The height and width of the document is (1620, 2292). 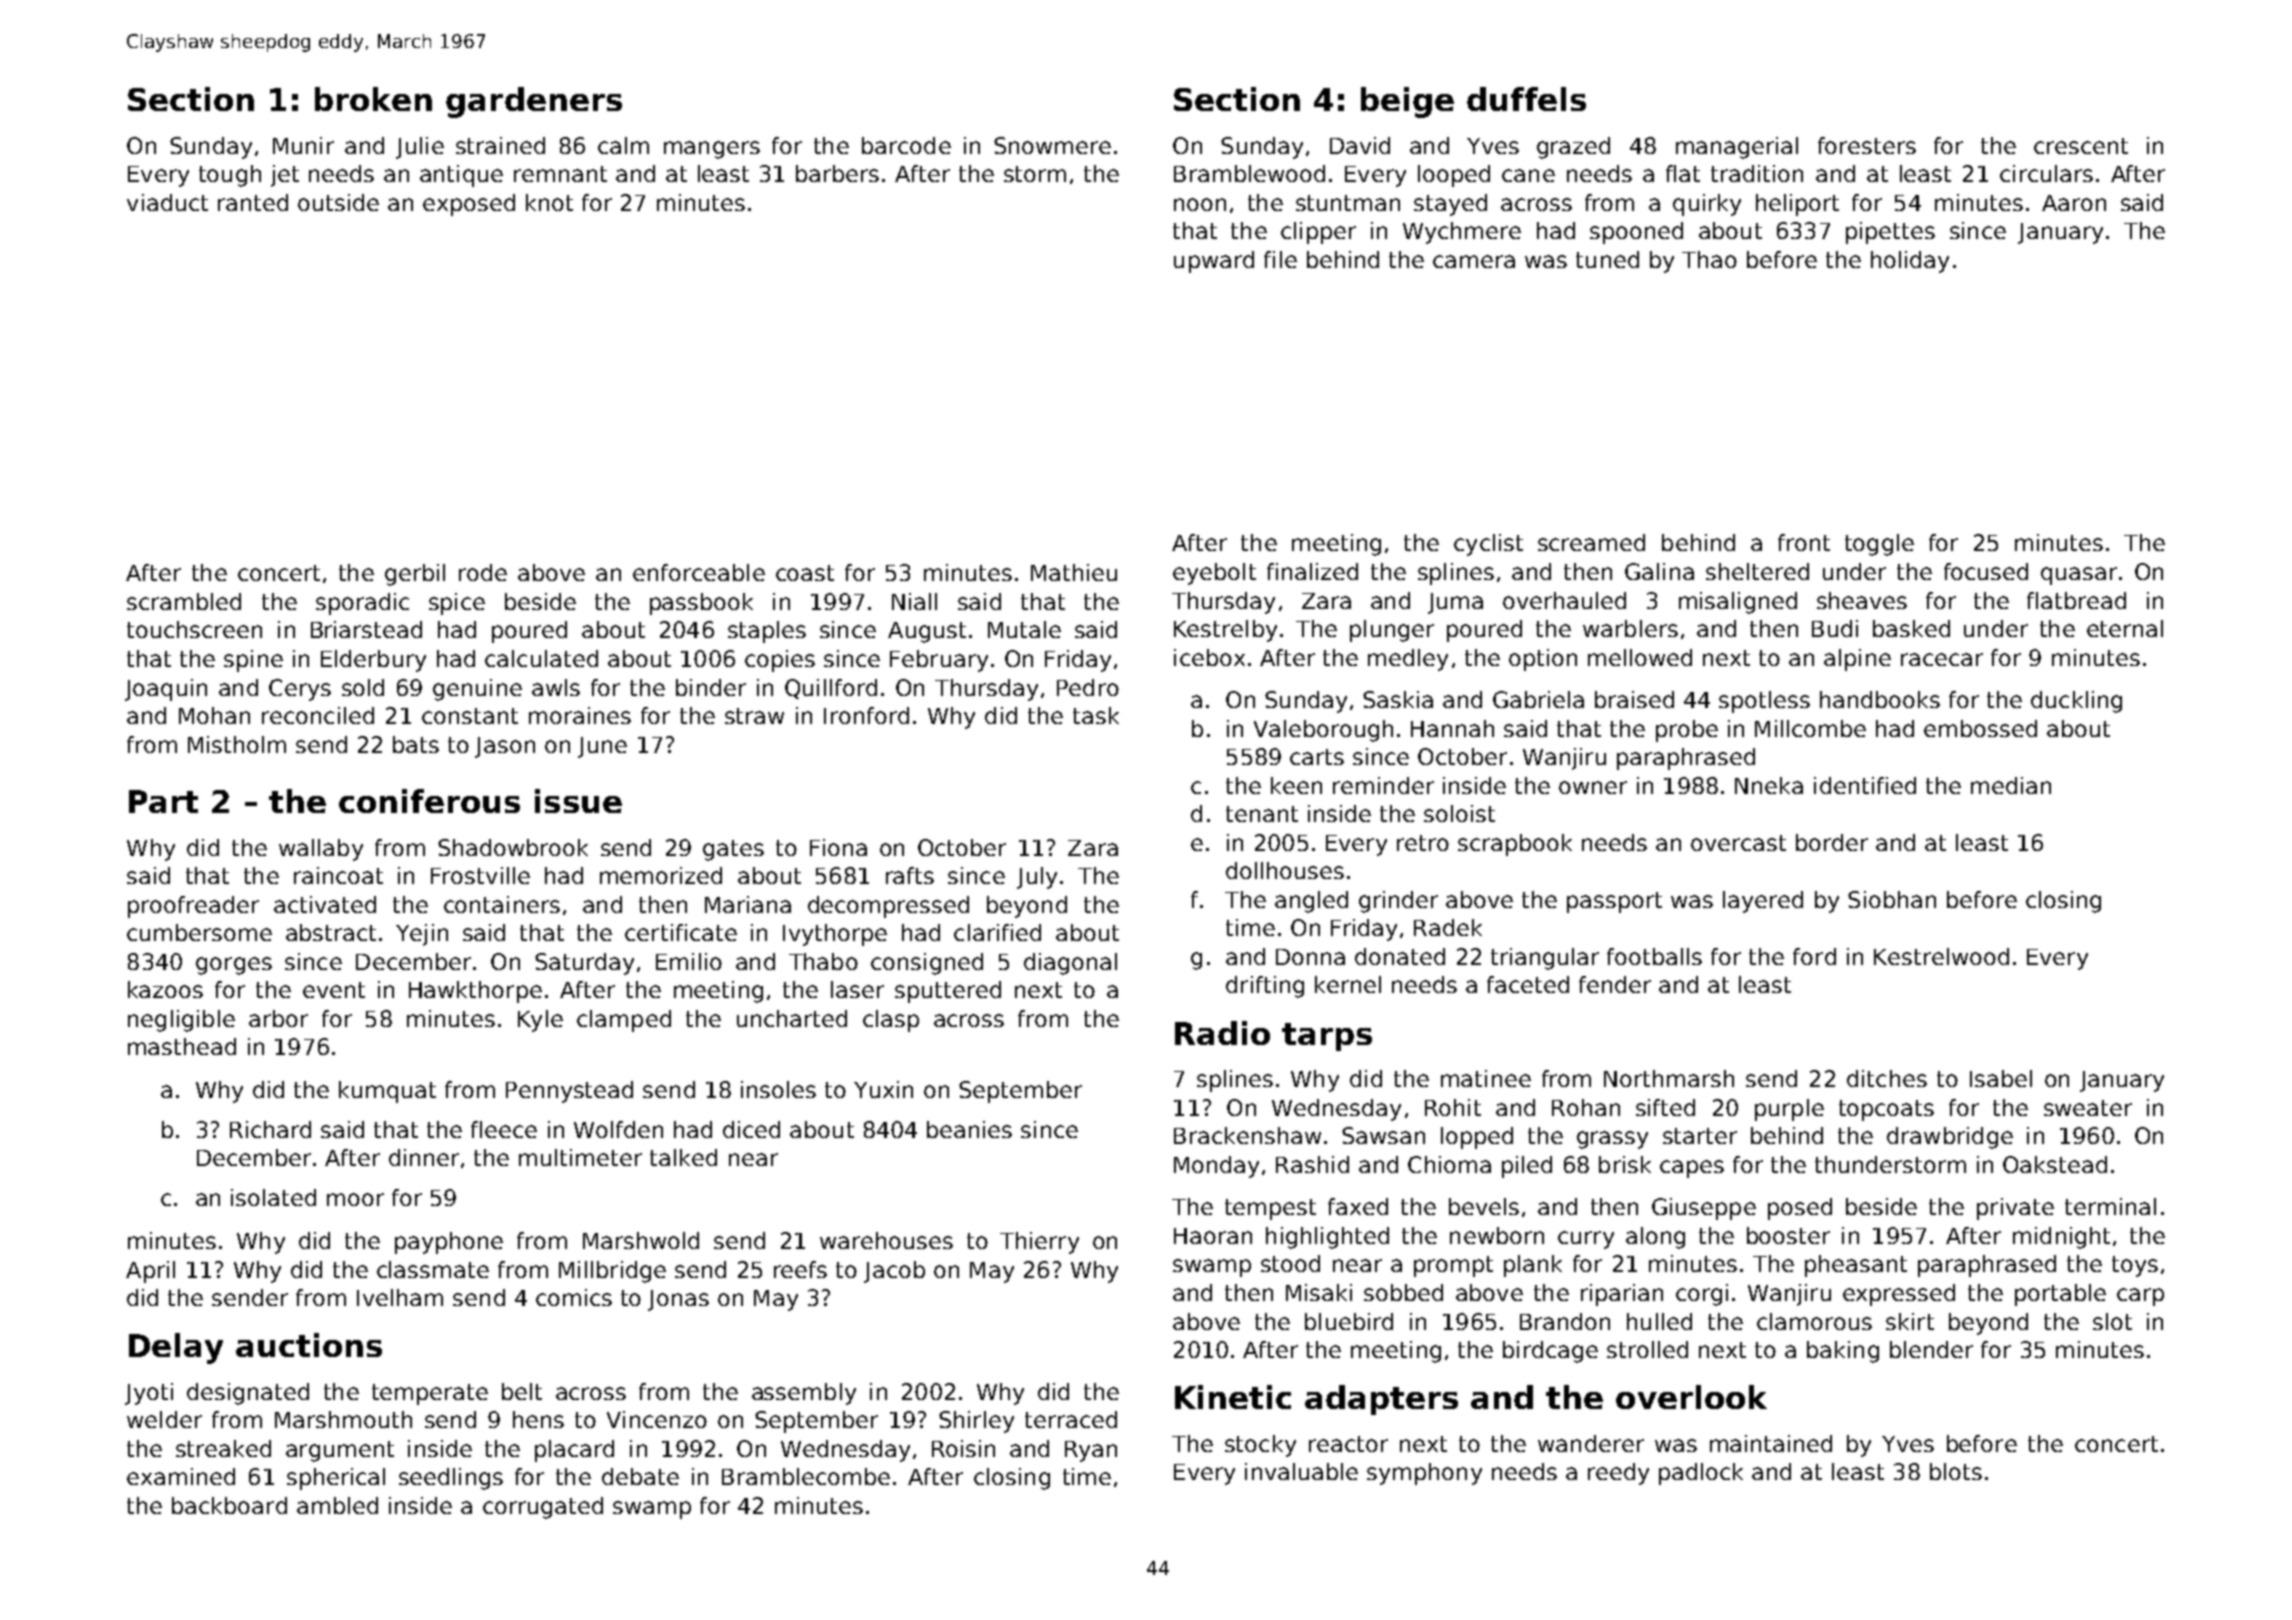 What do you see at coordinates (400, 1297) in the document?
I see `Ivelham` at bounding box center [400, 1297].
